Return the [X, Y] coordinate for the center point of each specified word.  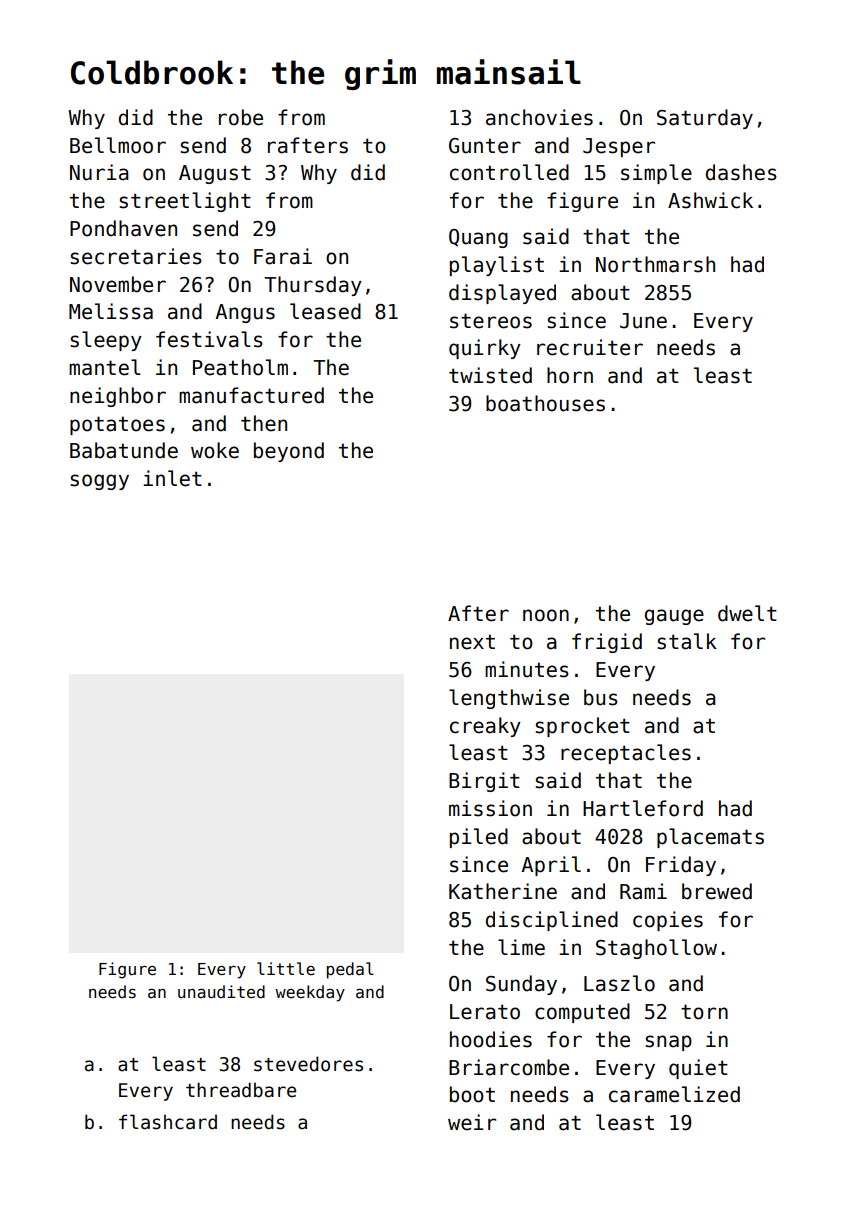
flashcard [168, 1122]
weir [472, 1122]
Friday [681, 866]
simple [656, 174]
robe [241, 117]
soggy [99, 482]
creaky [485, 727]
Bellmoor [118, 145]
